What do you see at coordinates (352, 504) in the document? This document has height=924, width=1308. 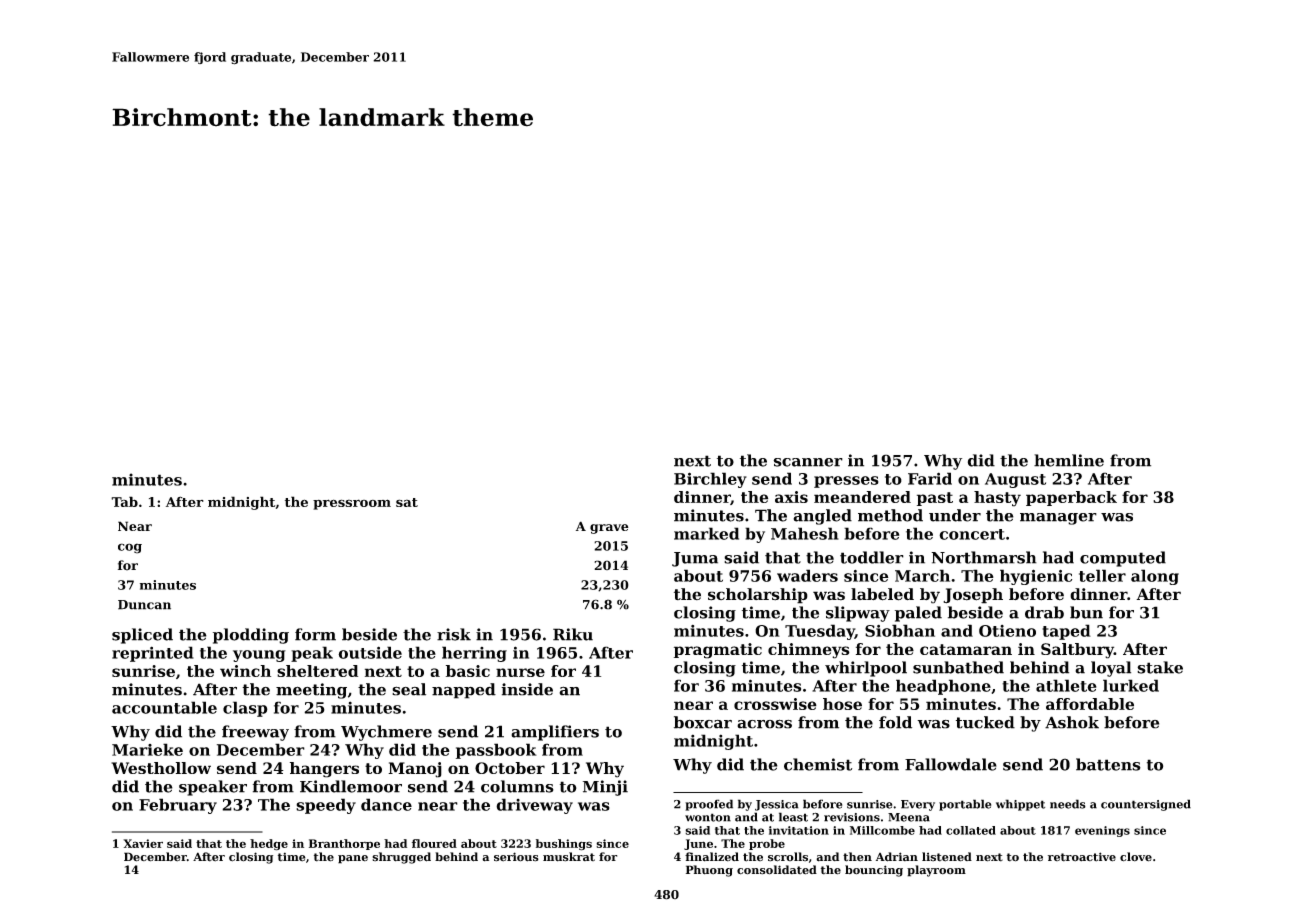 I see `pressroom` at bounding box center [352, 504].
